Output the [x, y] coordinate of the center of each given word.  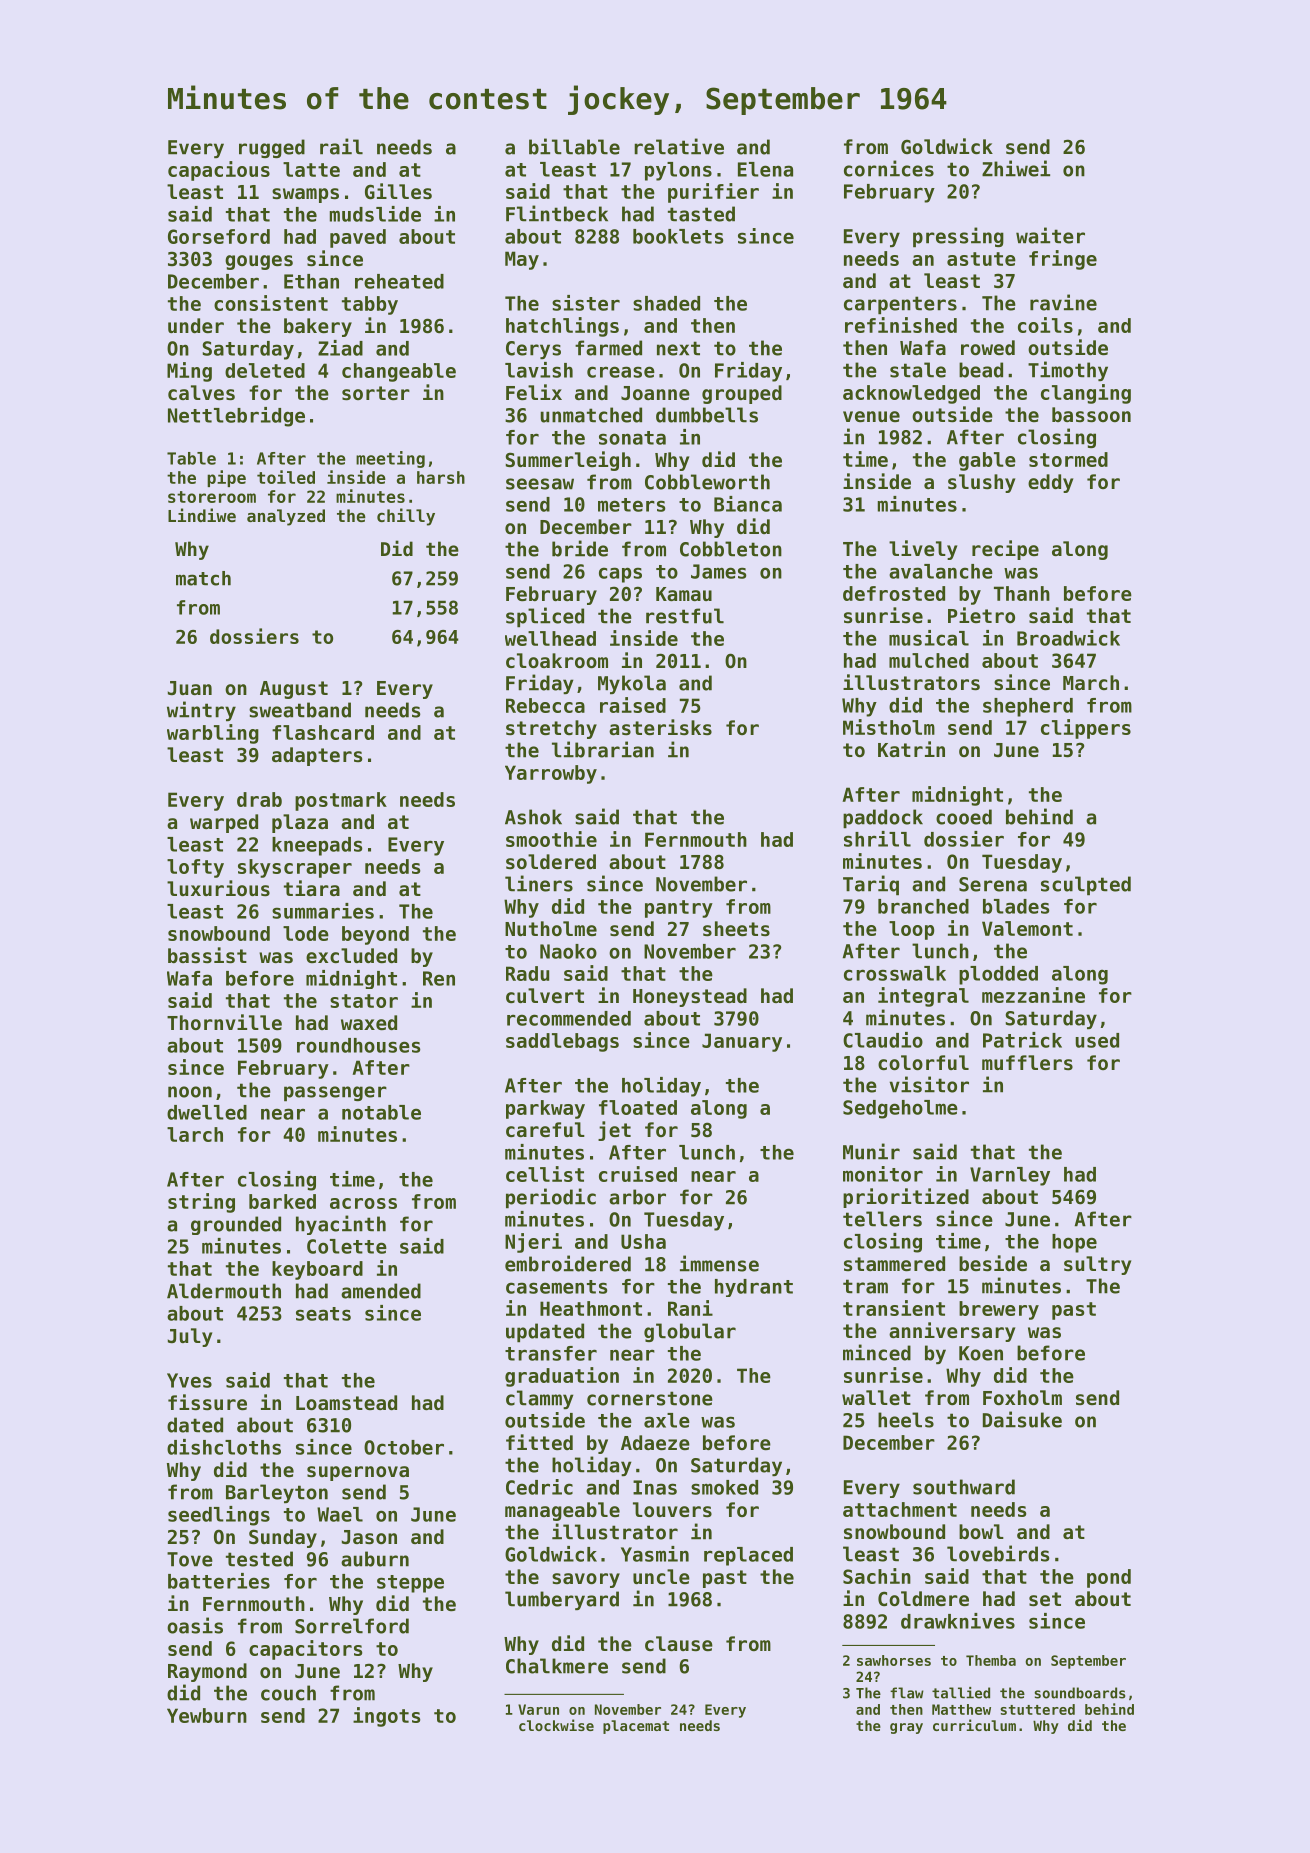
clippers [1086, 729]
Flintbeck [557, 213]
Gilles [398, 191]
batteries [219, 1581]
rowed [988, 347]
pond [1109, 1578]
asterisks [660, 727]
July [190, 1337]
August [294, 690]
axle [667, 1420]
